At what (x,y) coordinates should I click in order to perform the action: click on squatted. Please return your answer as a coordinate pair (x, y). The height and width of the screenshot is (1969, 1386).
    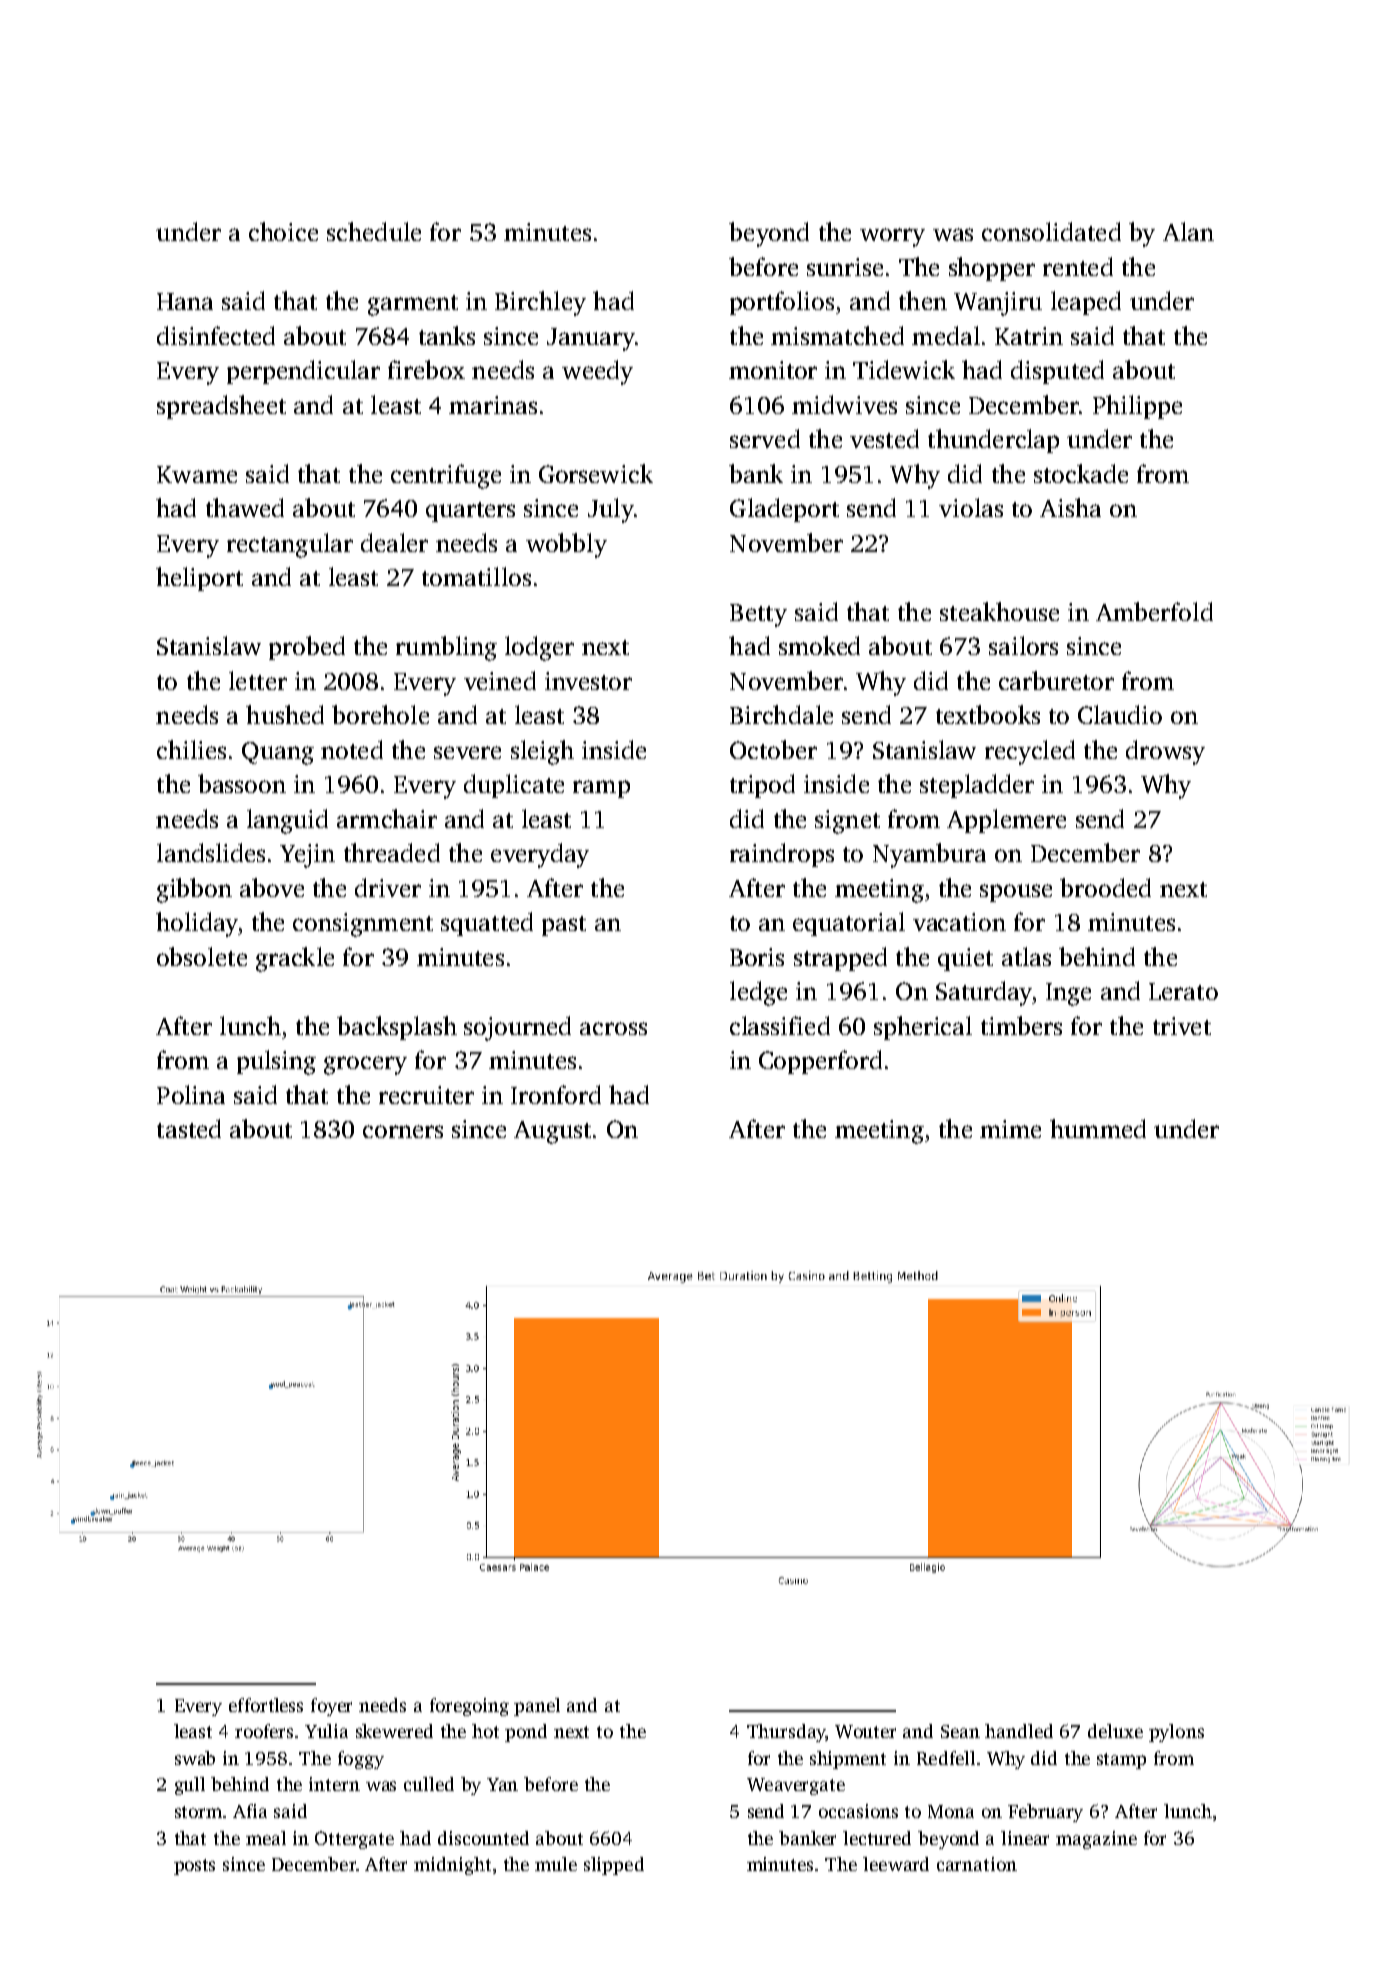
    Looking at the image, I should click on (487, 924).
